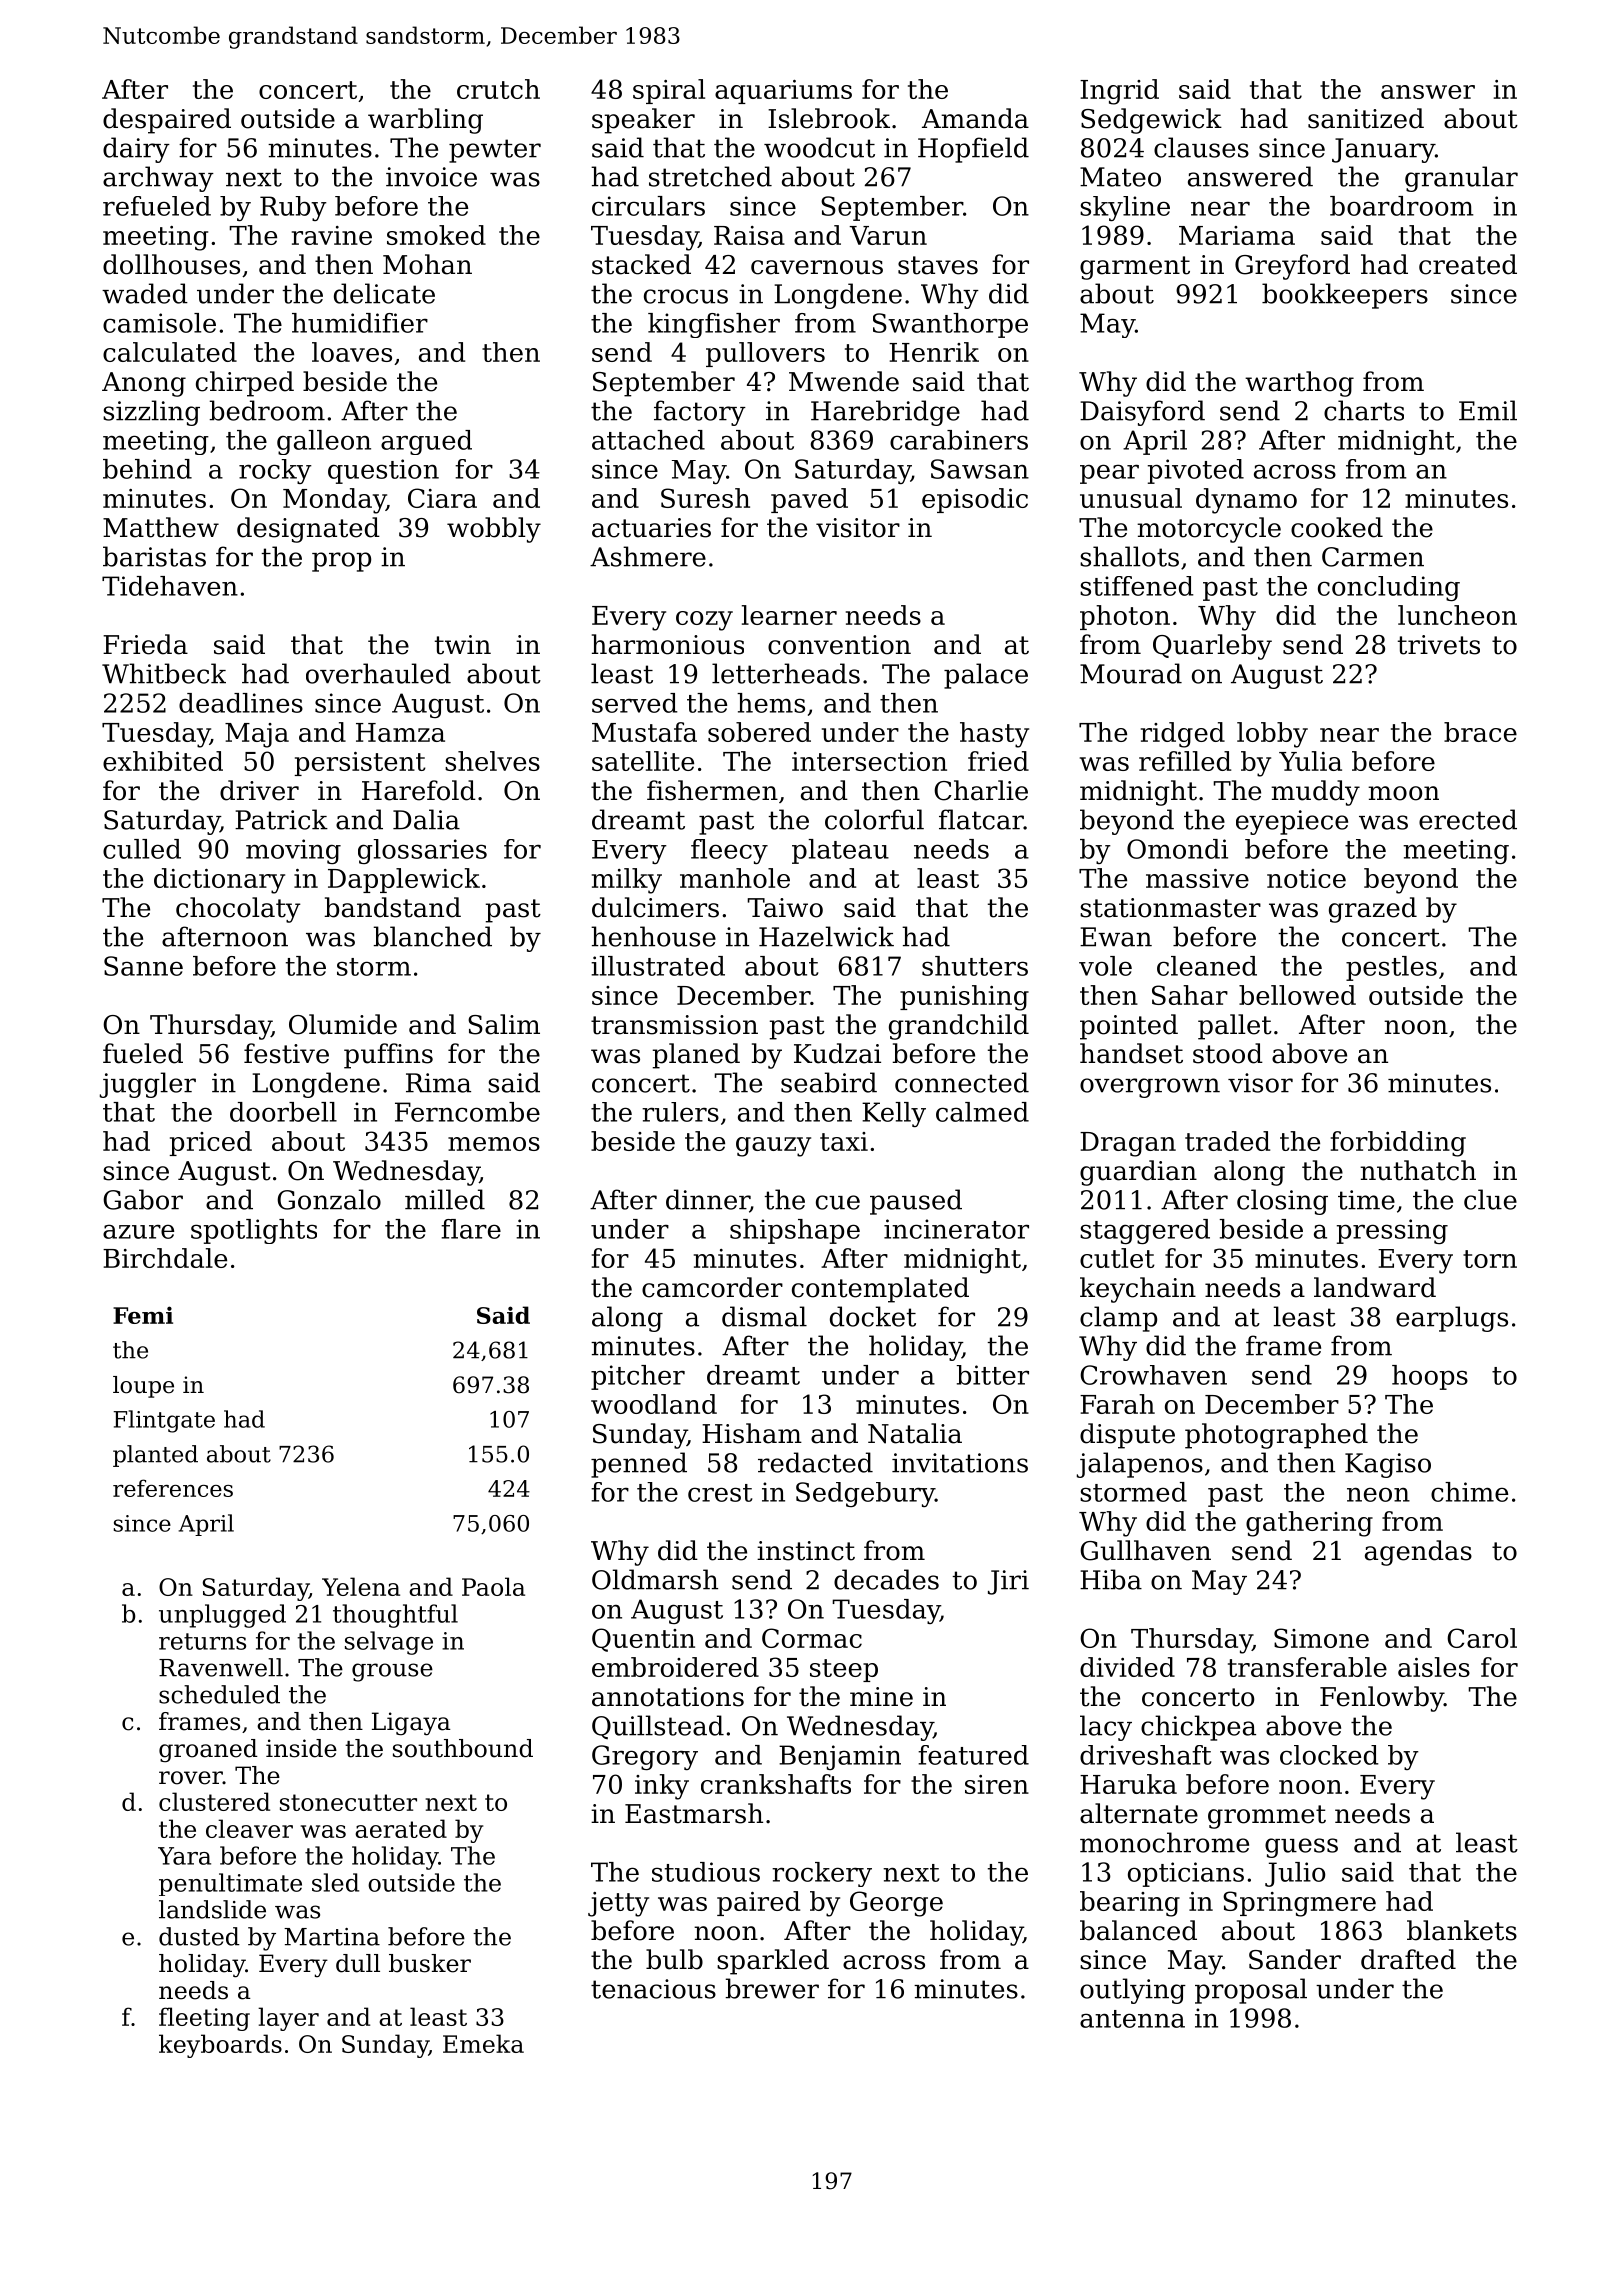 This screenshot has width=1620, height=2292. I want to click on busker, so click(430, 1963).
